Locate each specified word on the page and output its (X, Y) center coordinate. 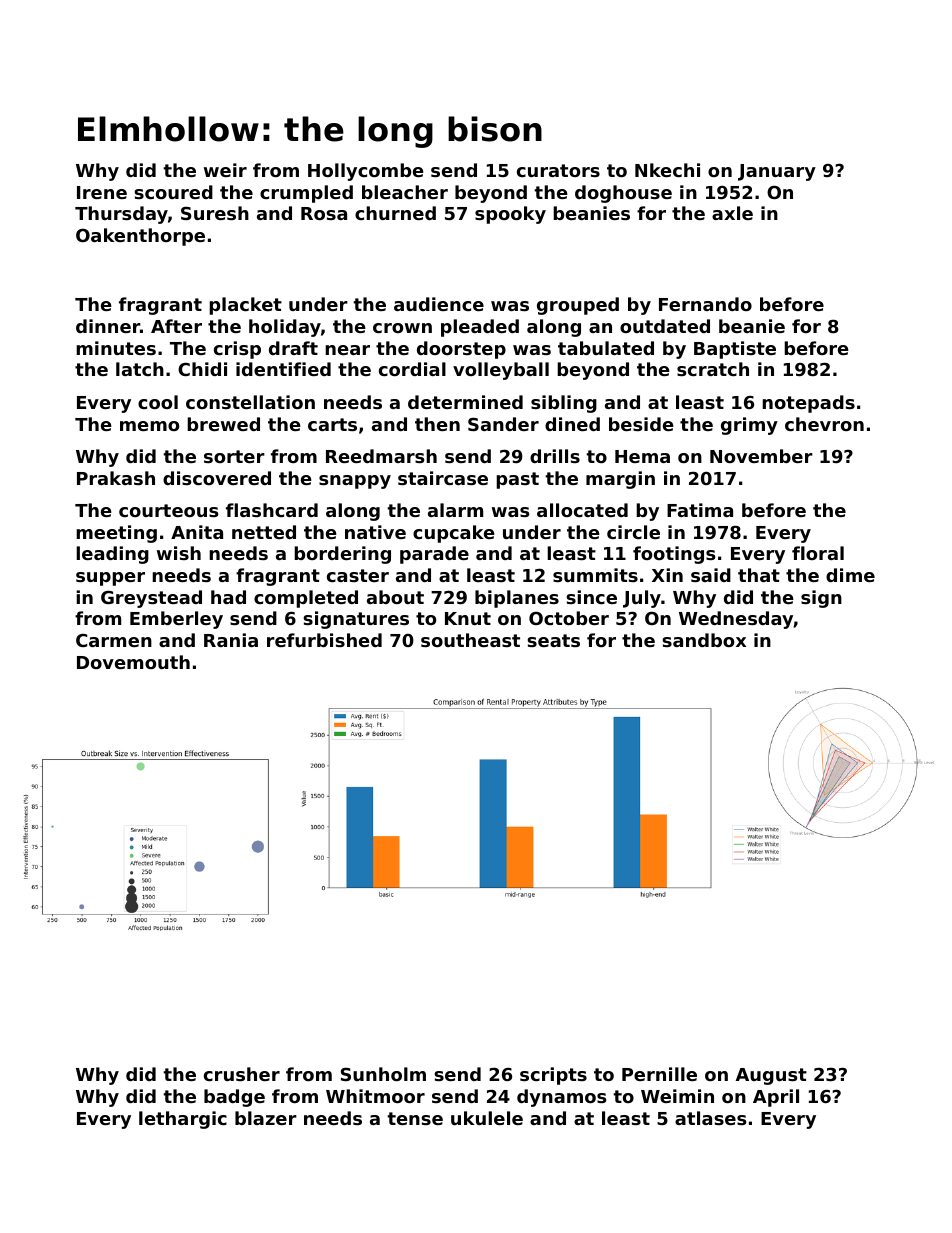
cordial (412, 369)
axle (732, 213)
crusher (242, 1074)
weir (225, 170)
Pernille (659, 1074)
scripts (553, 1076)
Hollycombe (366, 172)
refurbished (324, 640)
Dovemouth (133, 662)
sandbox (704, 640)
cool (158, 402)
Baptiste (735, 350)
